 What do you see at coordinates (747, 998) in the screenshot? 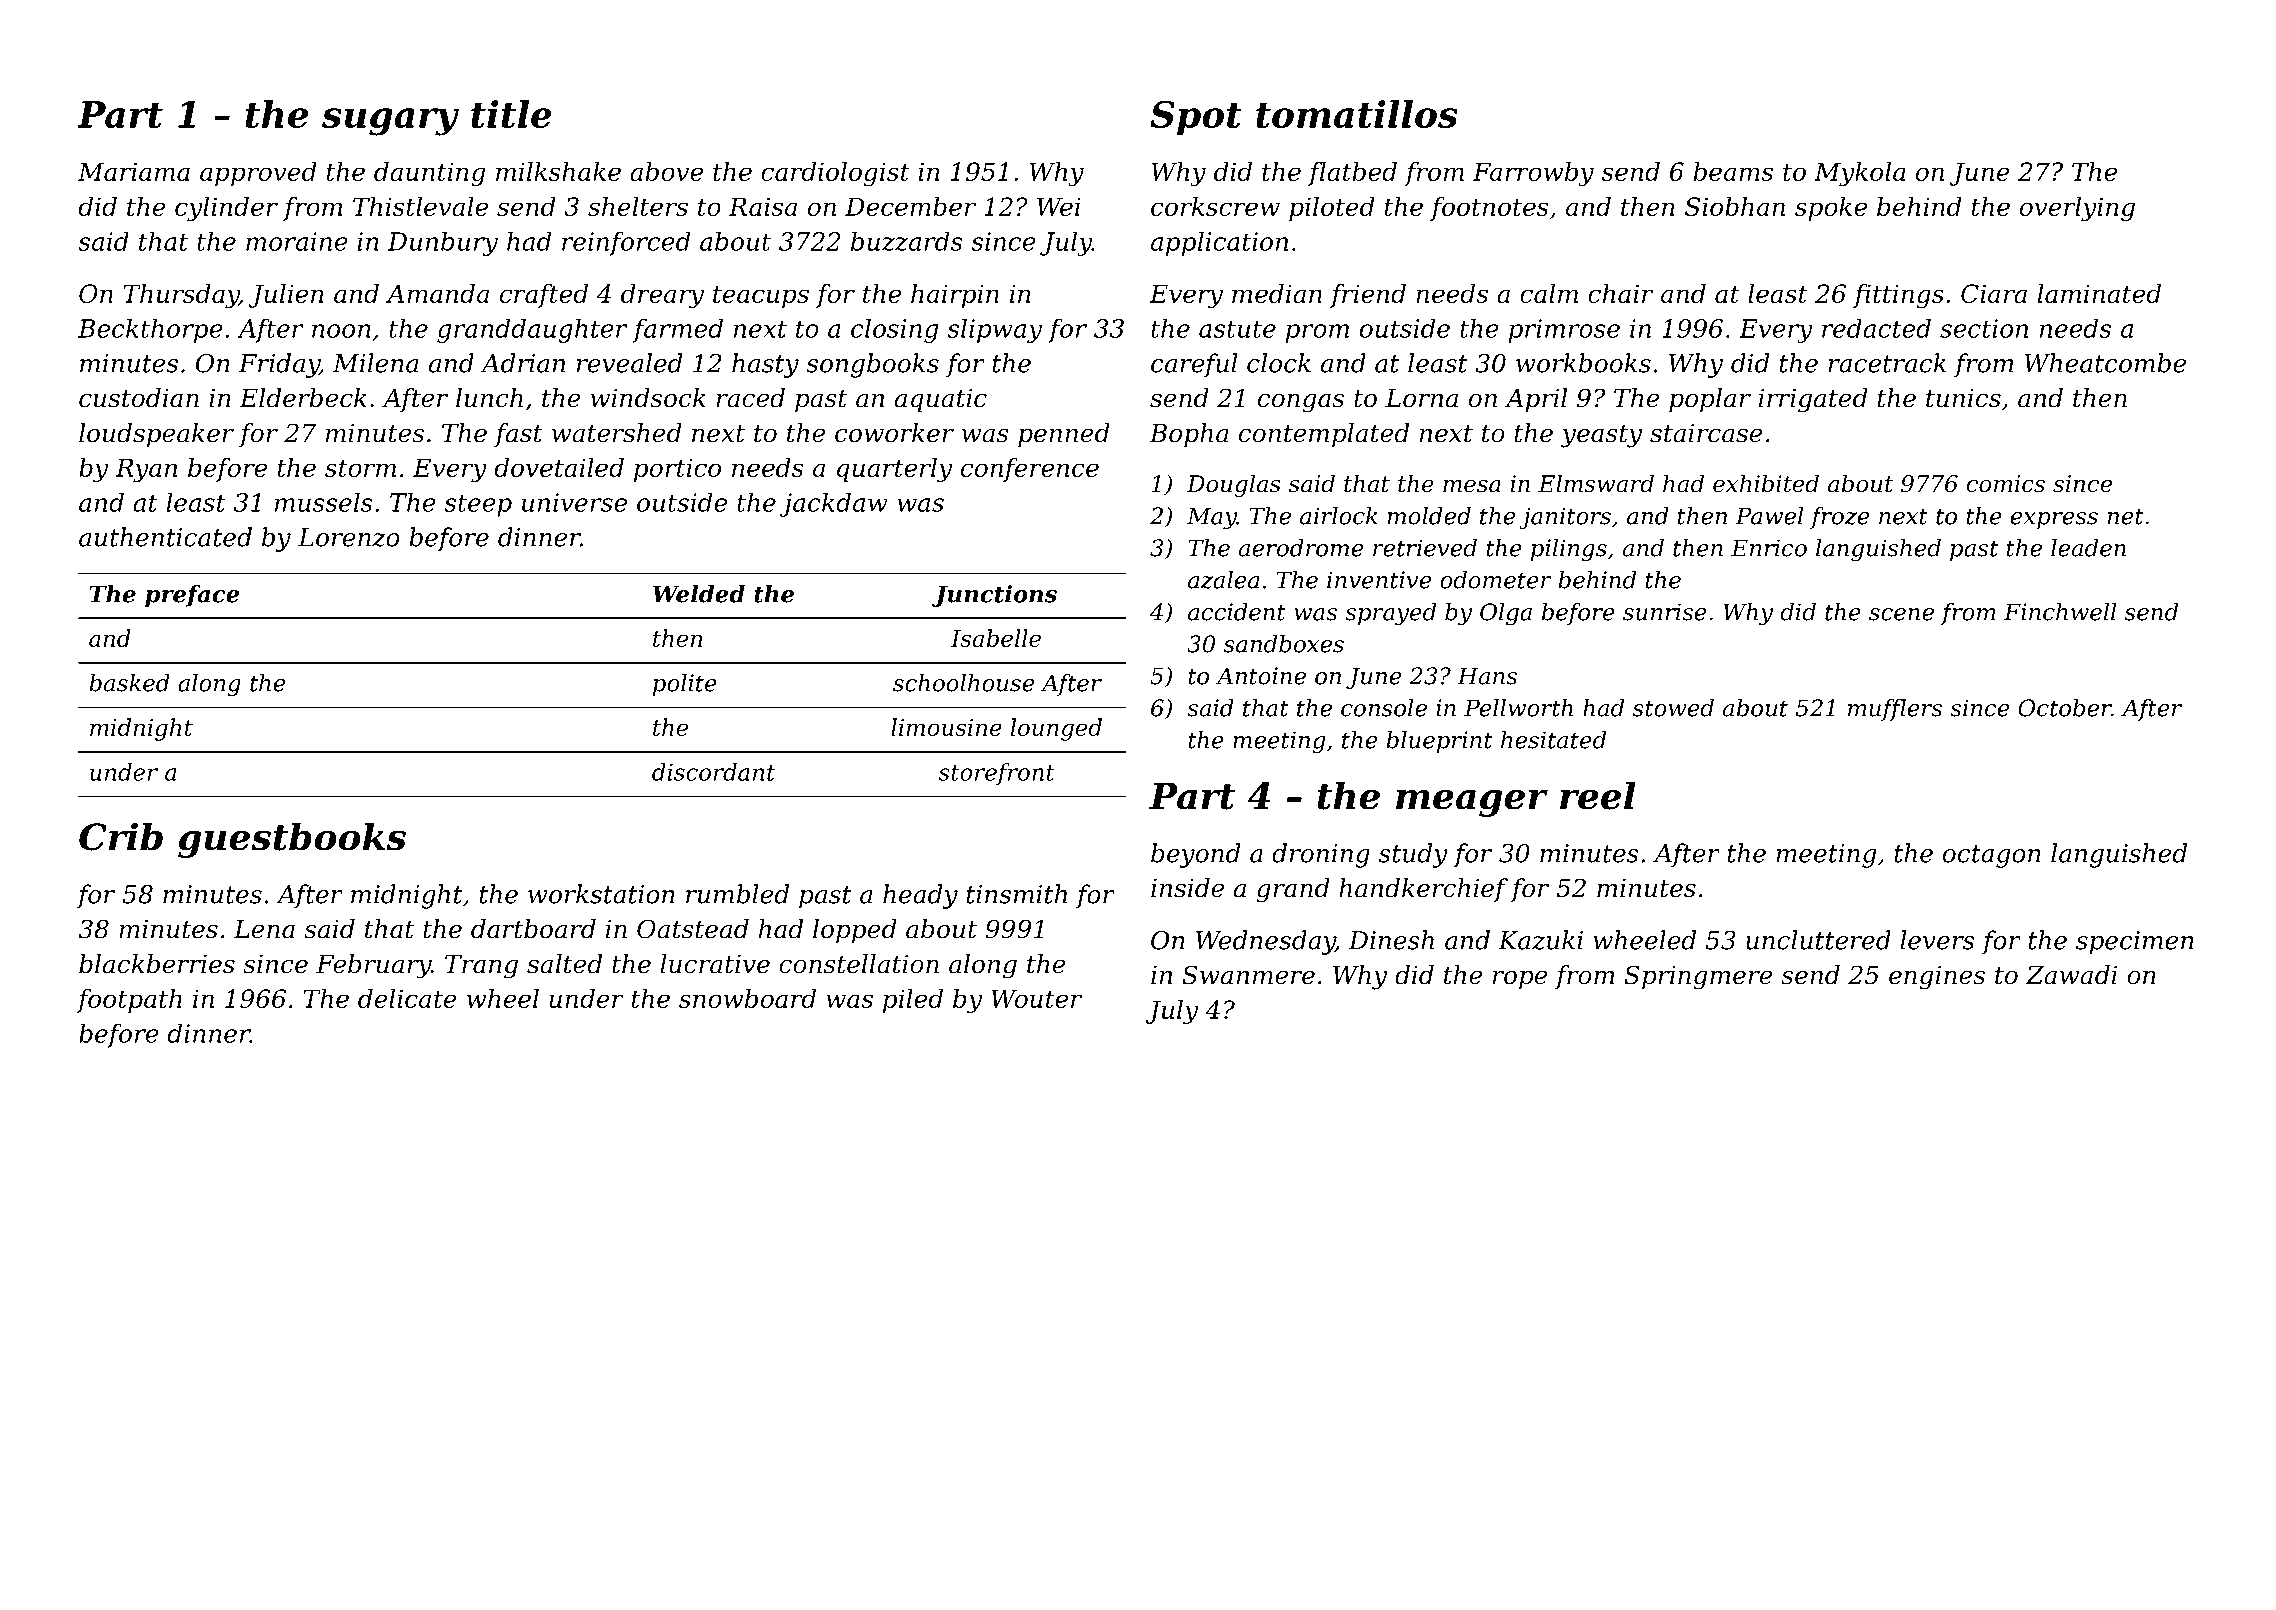
I see `snowboard` at bounding box center [747, 998].
